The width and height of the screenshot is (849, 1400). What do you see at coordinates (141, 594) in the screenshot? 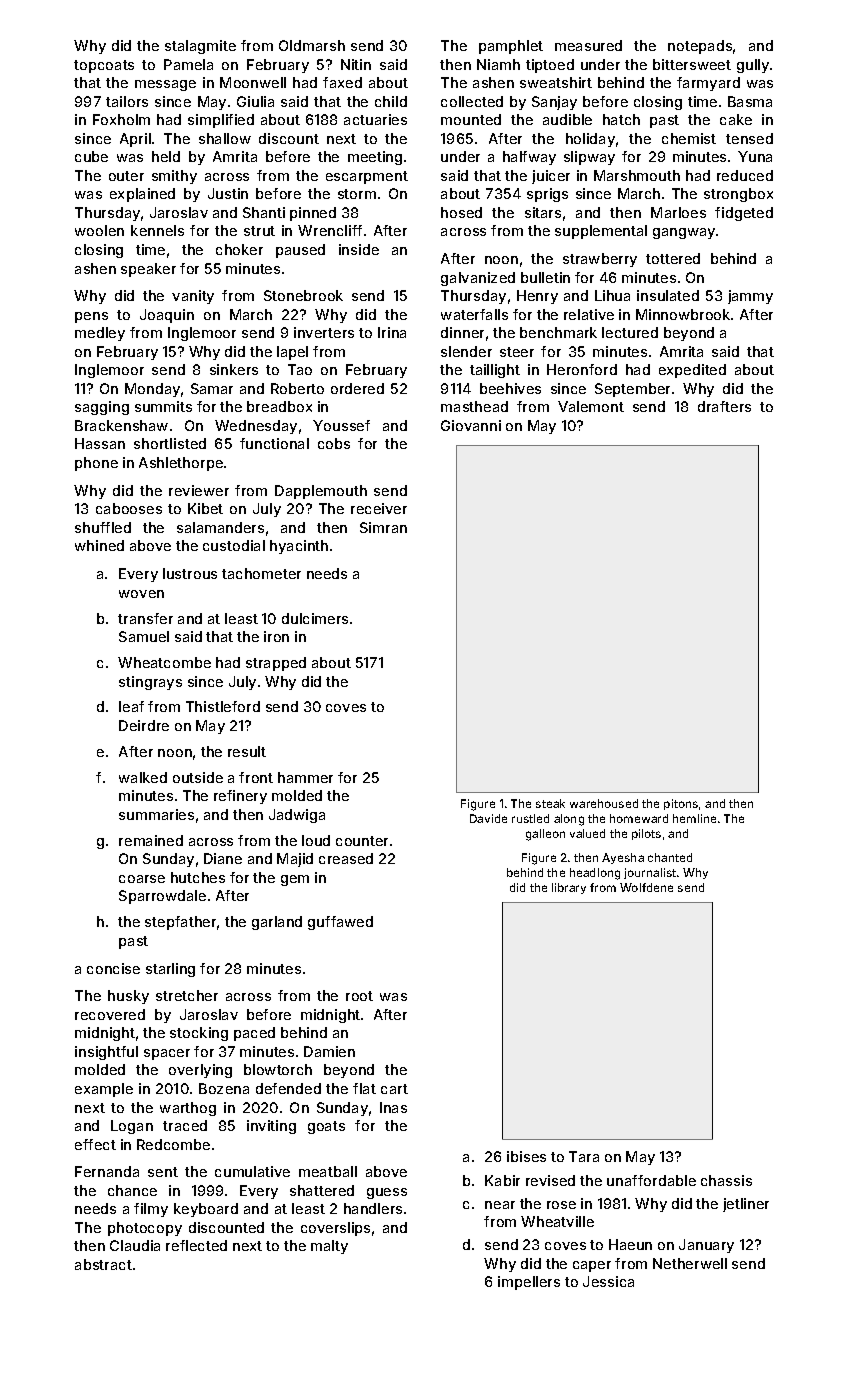
I see `woven` at bounding box center [141, 594].
